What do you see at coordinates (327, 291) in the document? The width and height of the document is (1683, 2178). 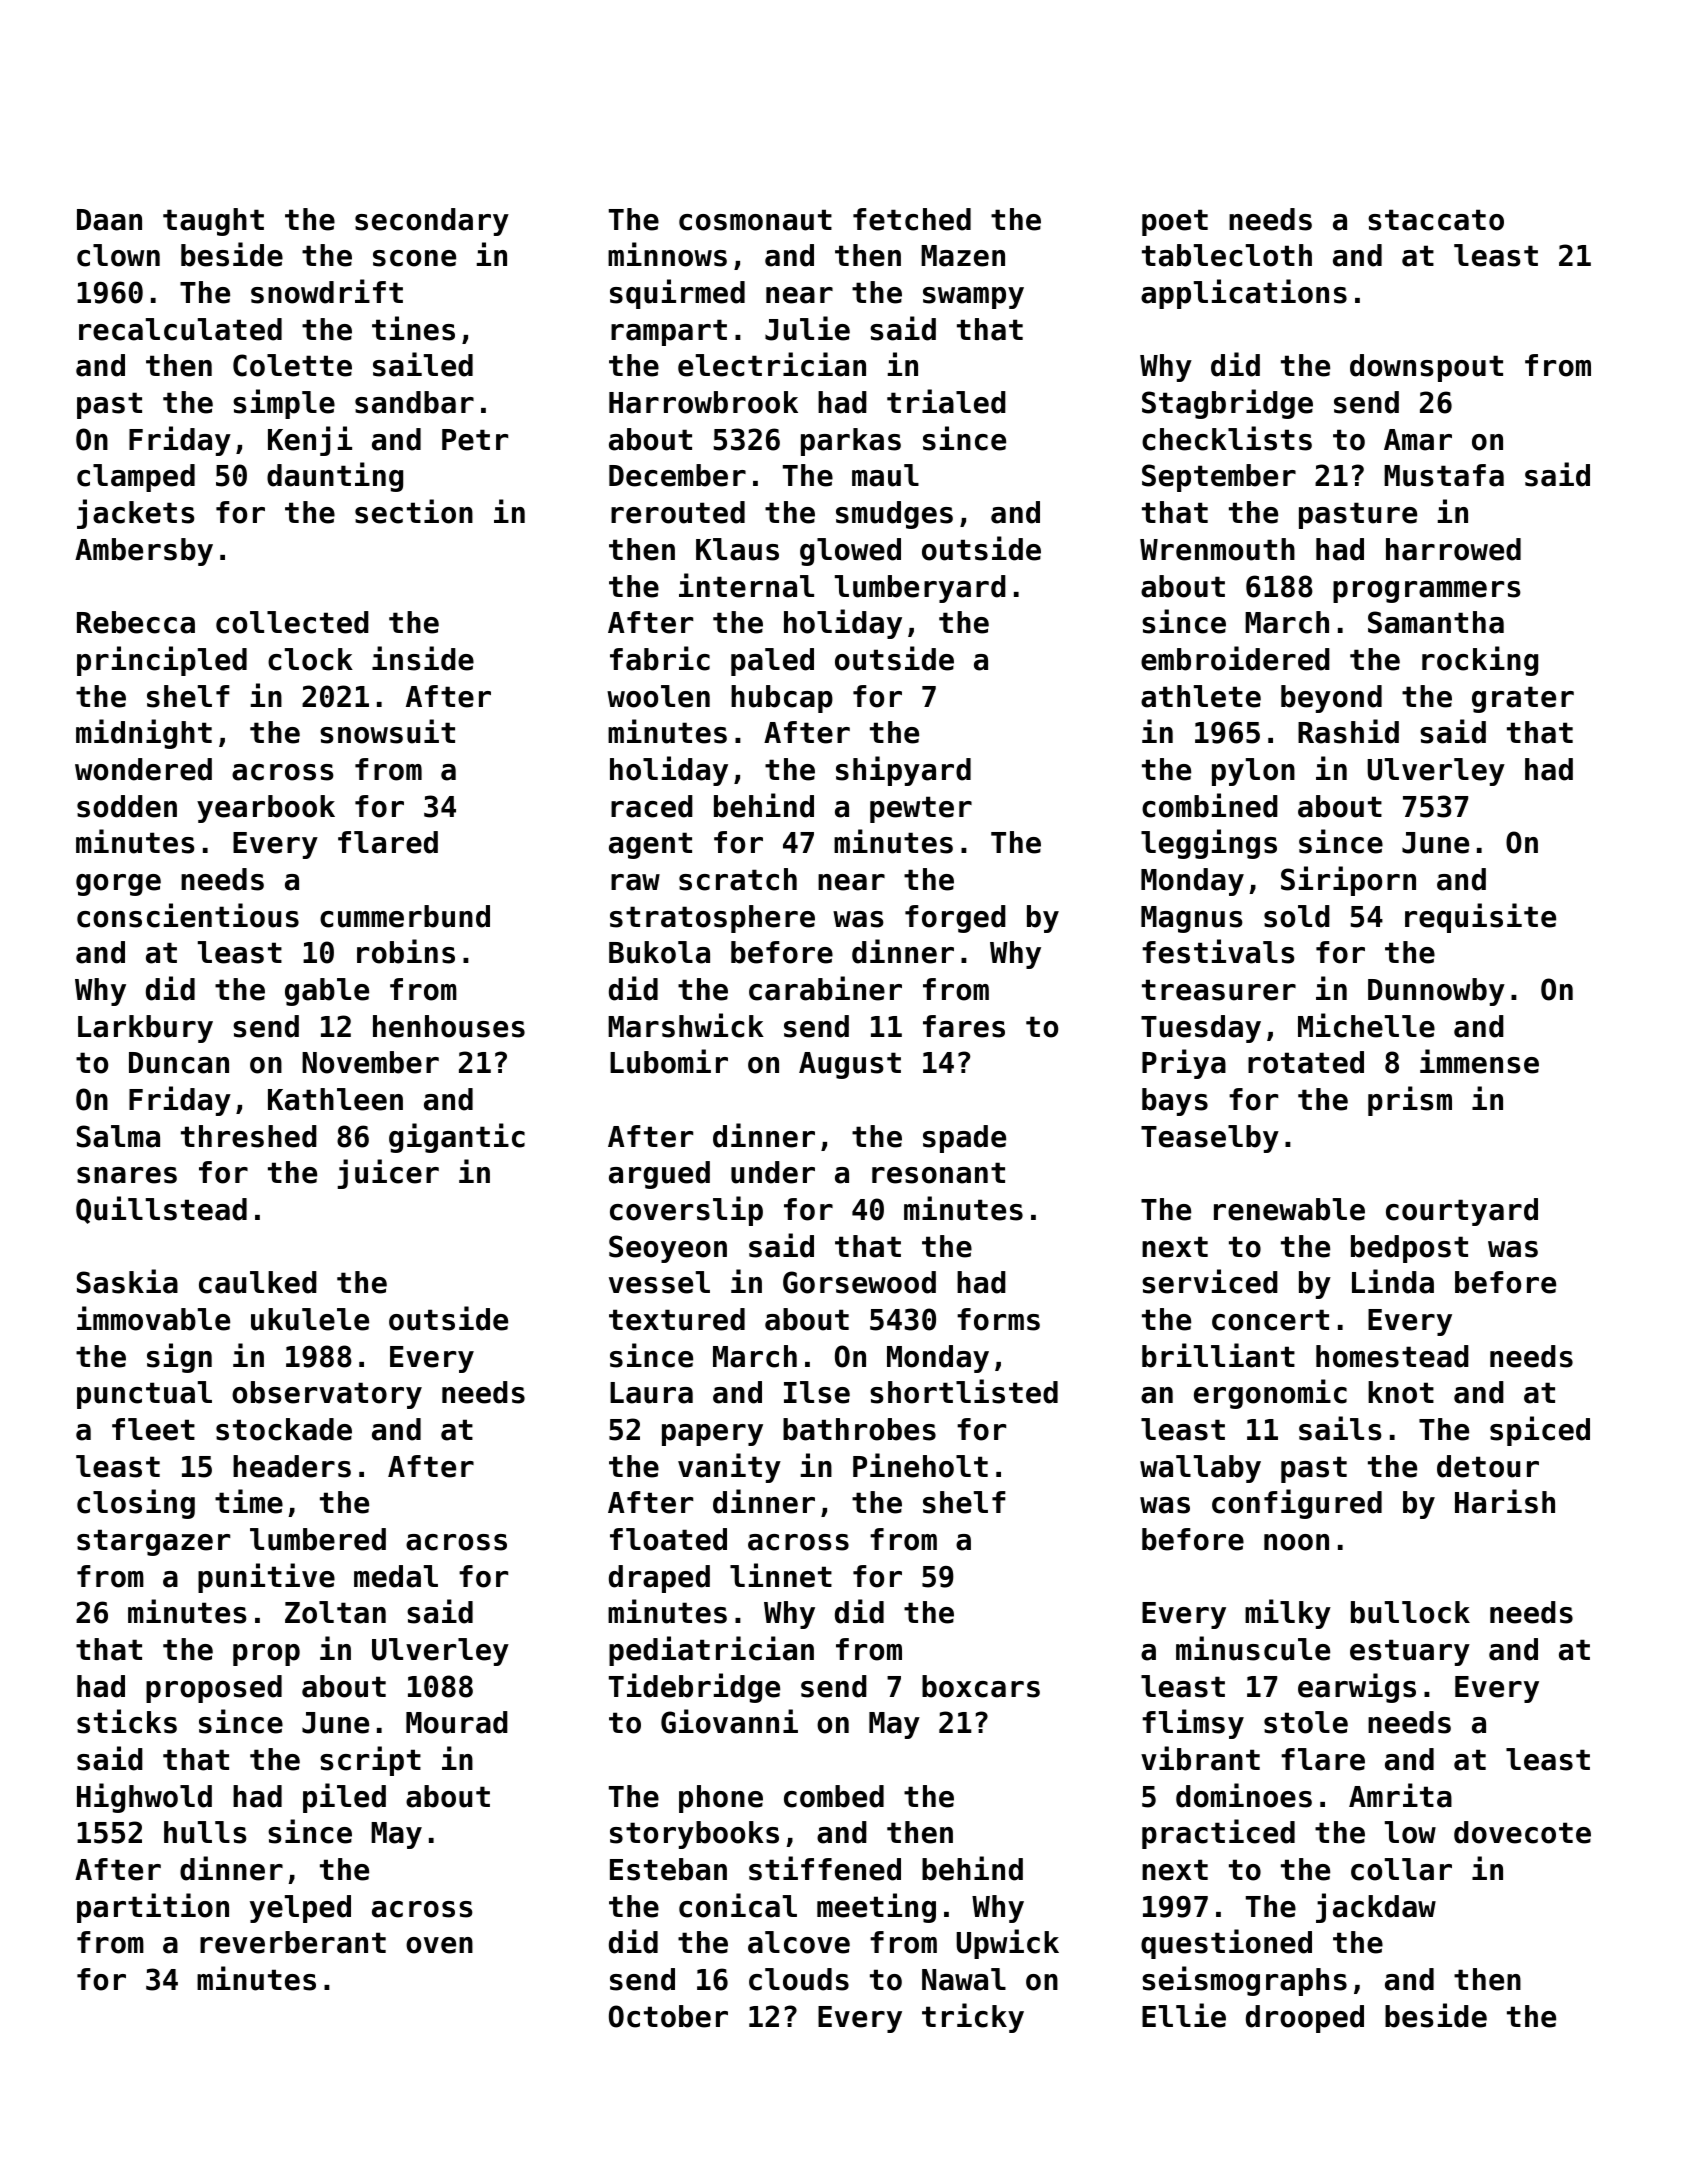 I see `snowdrift` at bounding box center [327, 291].
